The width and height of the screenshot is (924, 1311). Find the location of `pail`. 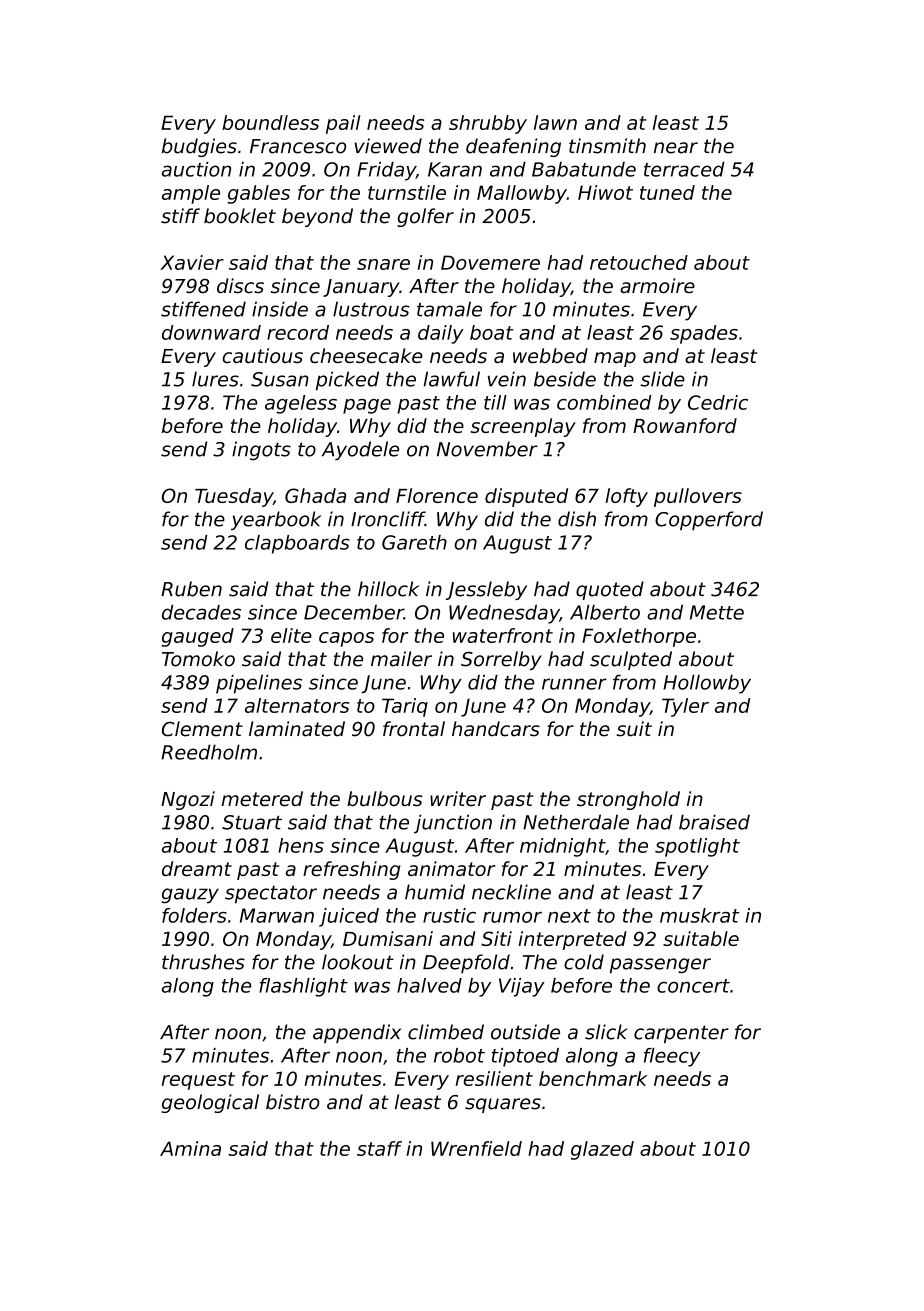

pail is located at coordinates (343, 124).
